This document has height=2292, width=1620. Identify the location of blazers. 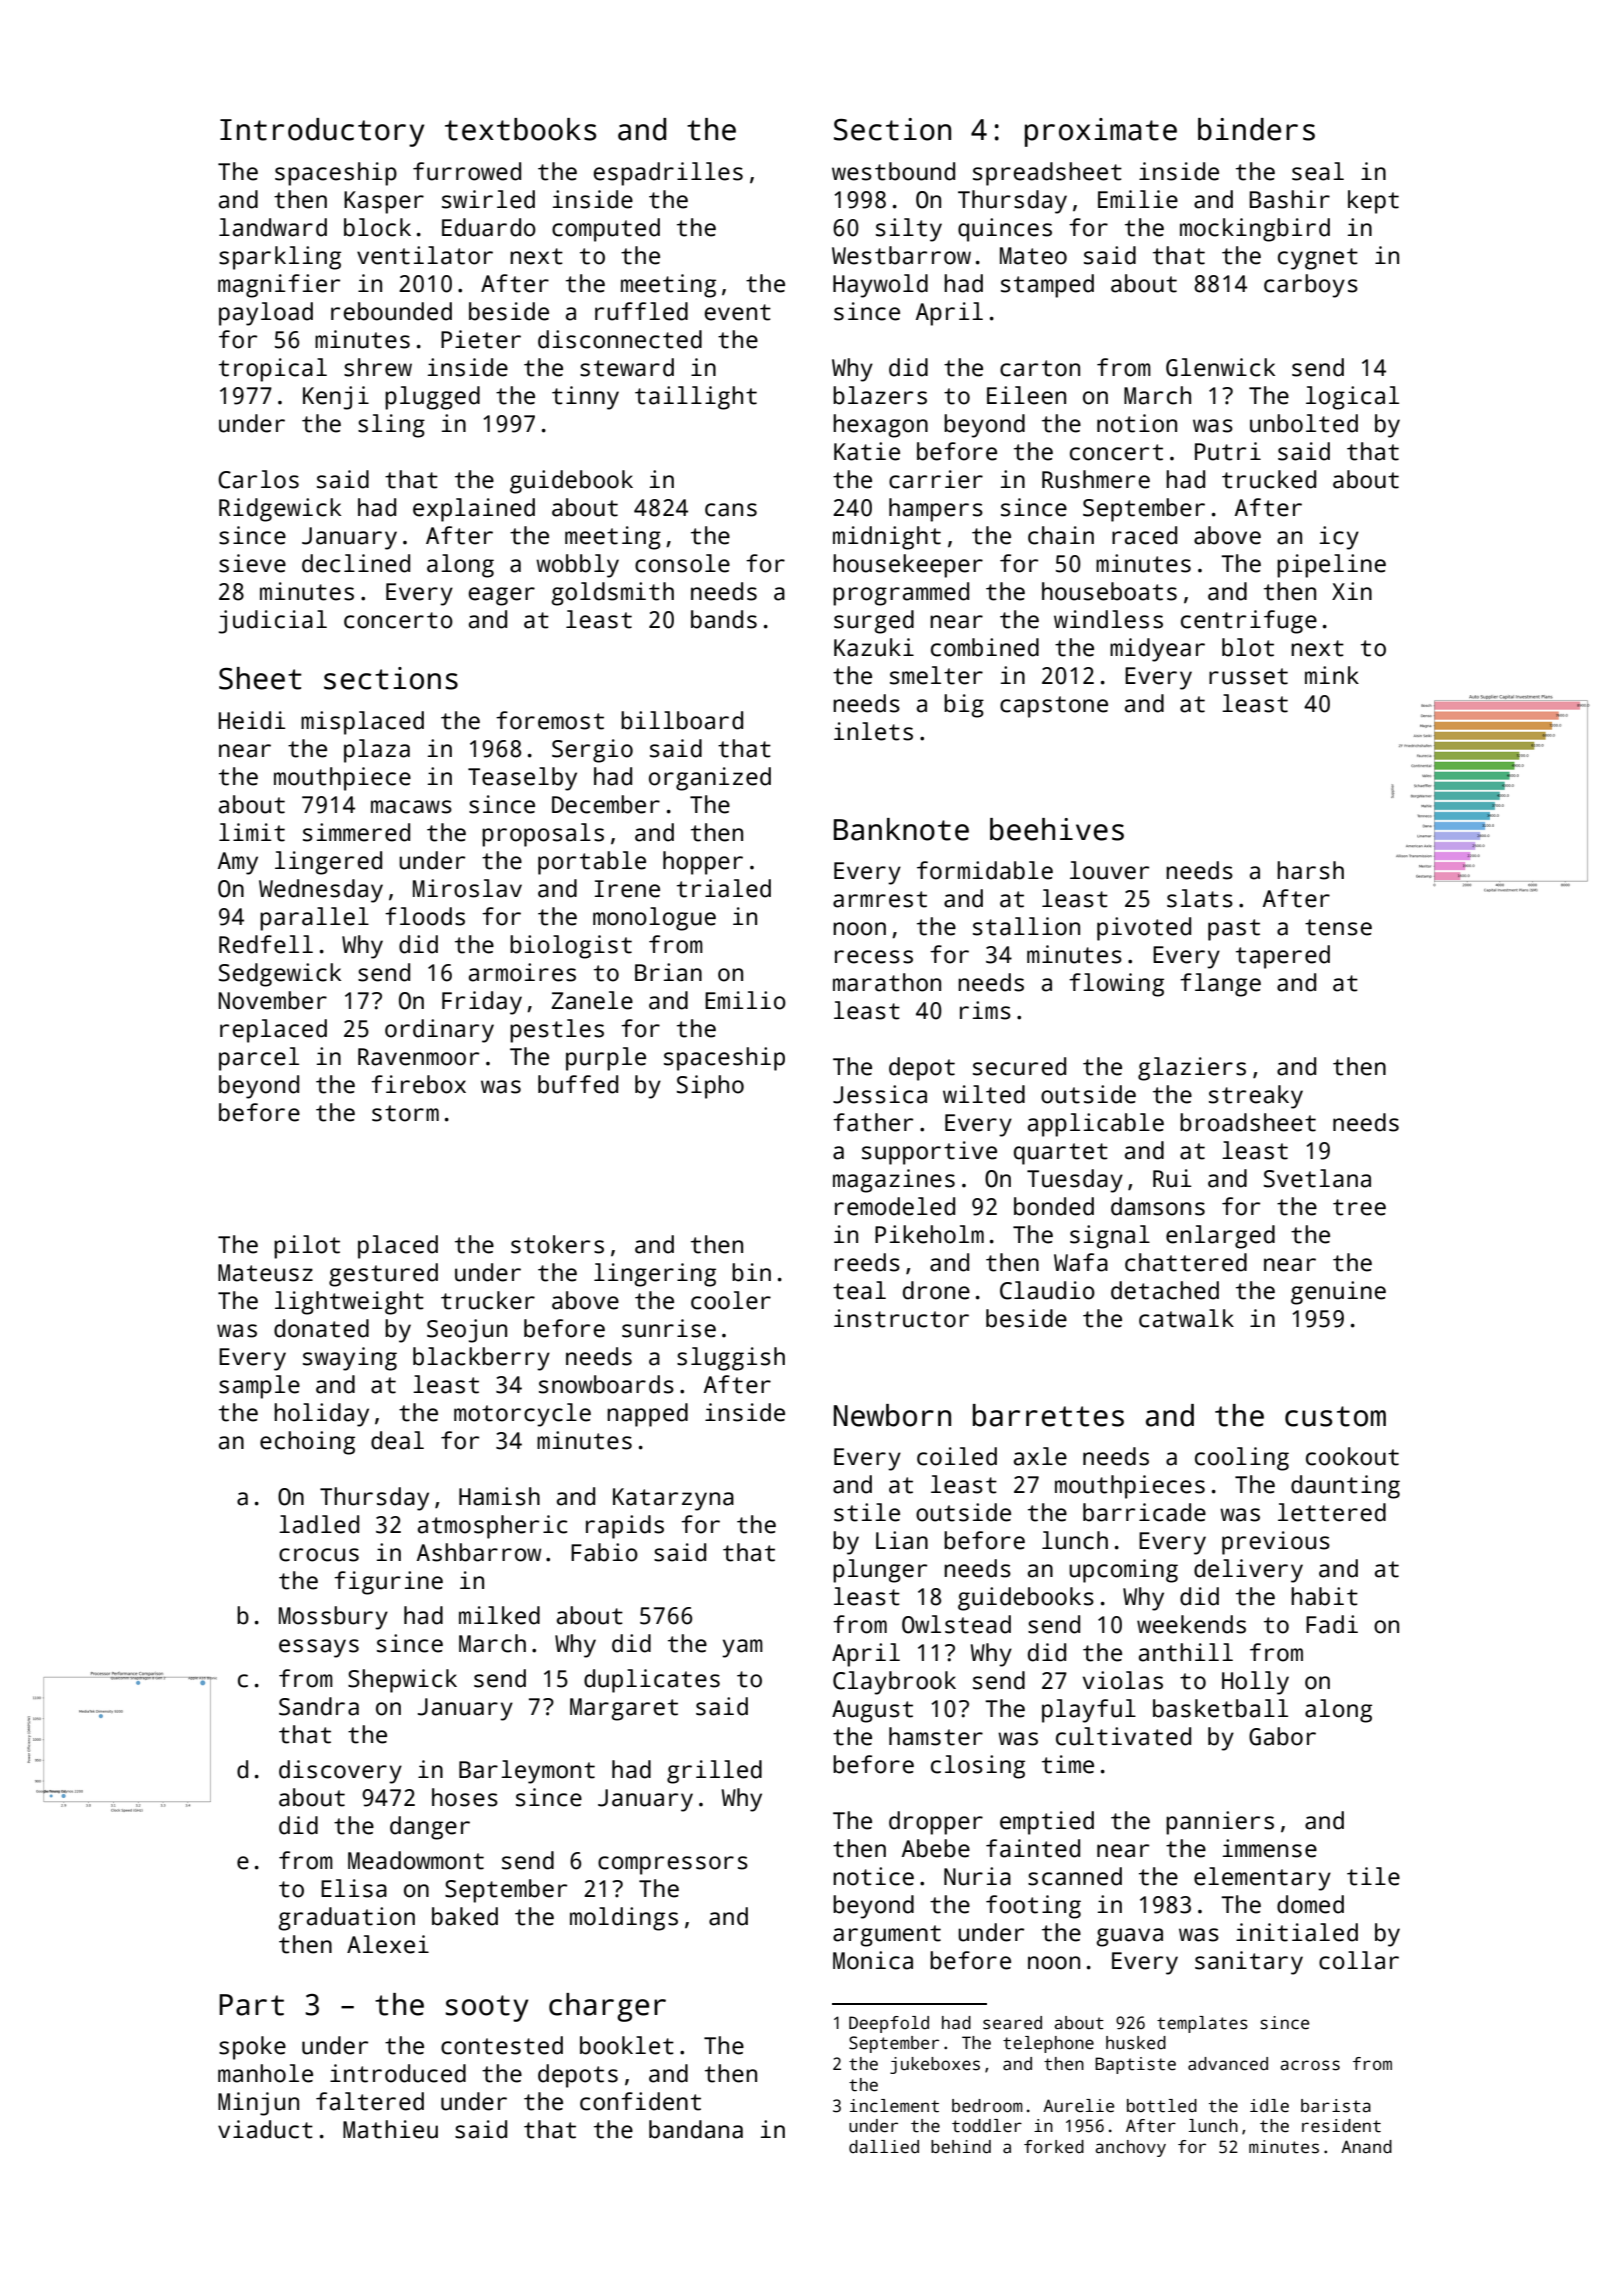
(880, 395).
